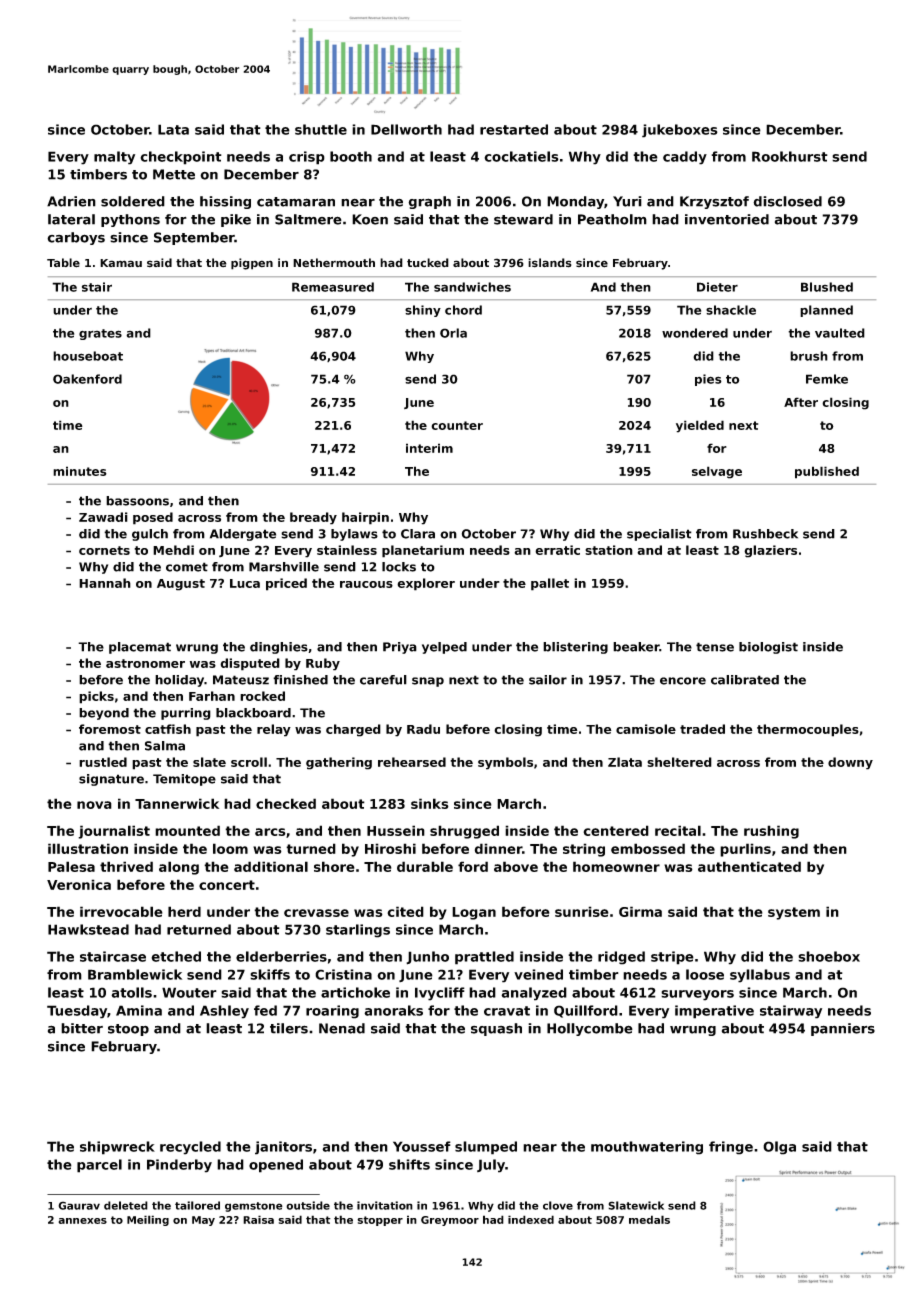  I want to click on Raisa, so click(258, 1219).
